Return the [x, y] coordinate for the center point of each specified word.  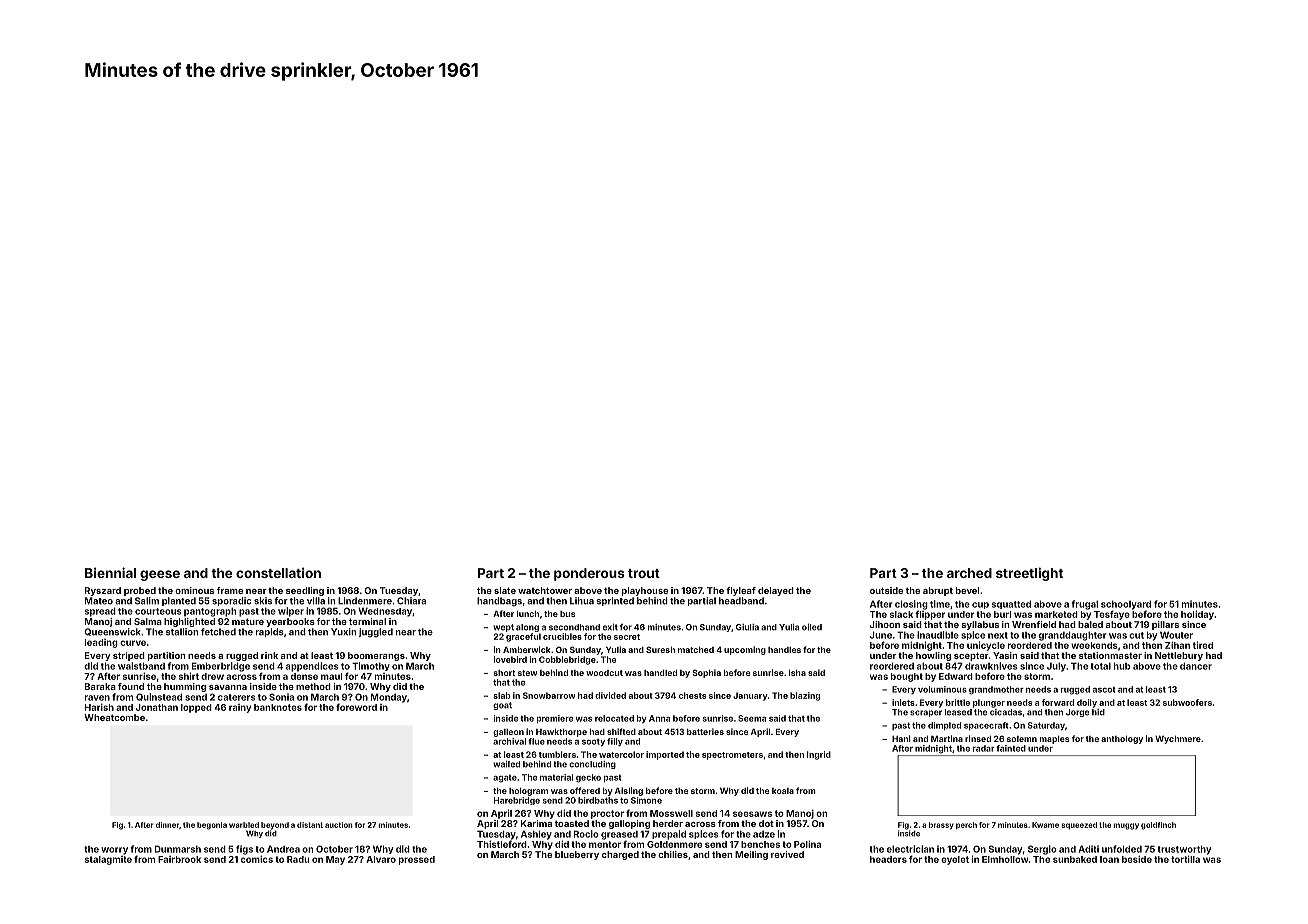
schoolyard [1126, 605]
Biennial [110, 572]
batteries [705, 731]
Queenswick [112, 632]
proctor [607, 814]
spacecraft [986, 726]
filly [615, 742]
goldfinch [1158, 826]
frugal [1085, 605]
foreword [356, 707]
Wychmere [1178, 740]
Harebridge [517, 801]
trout [644, 573]
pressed [417, 860]
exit [610, 627]
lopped [196, 708]
